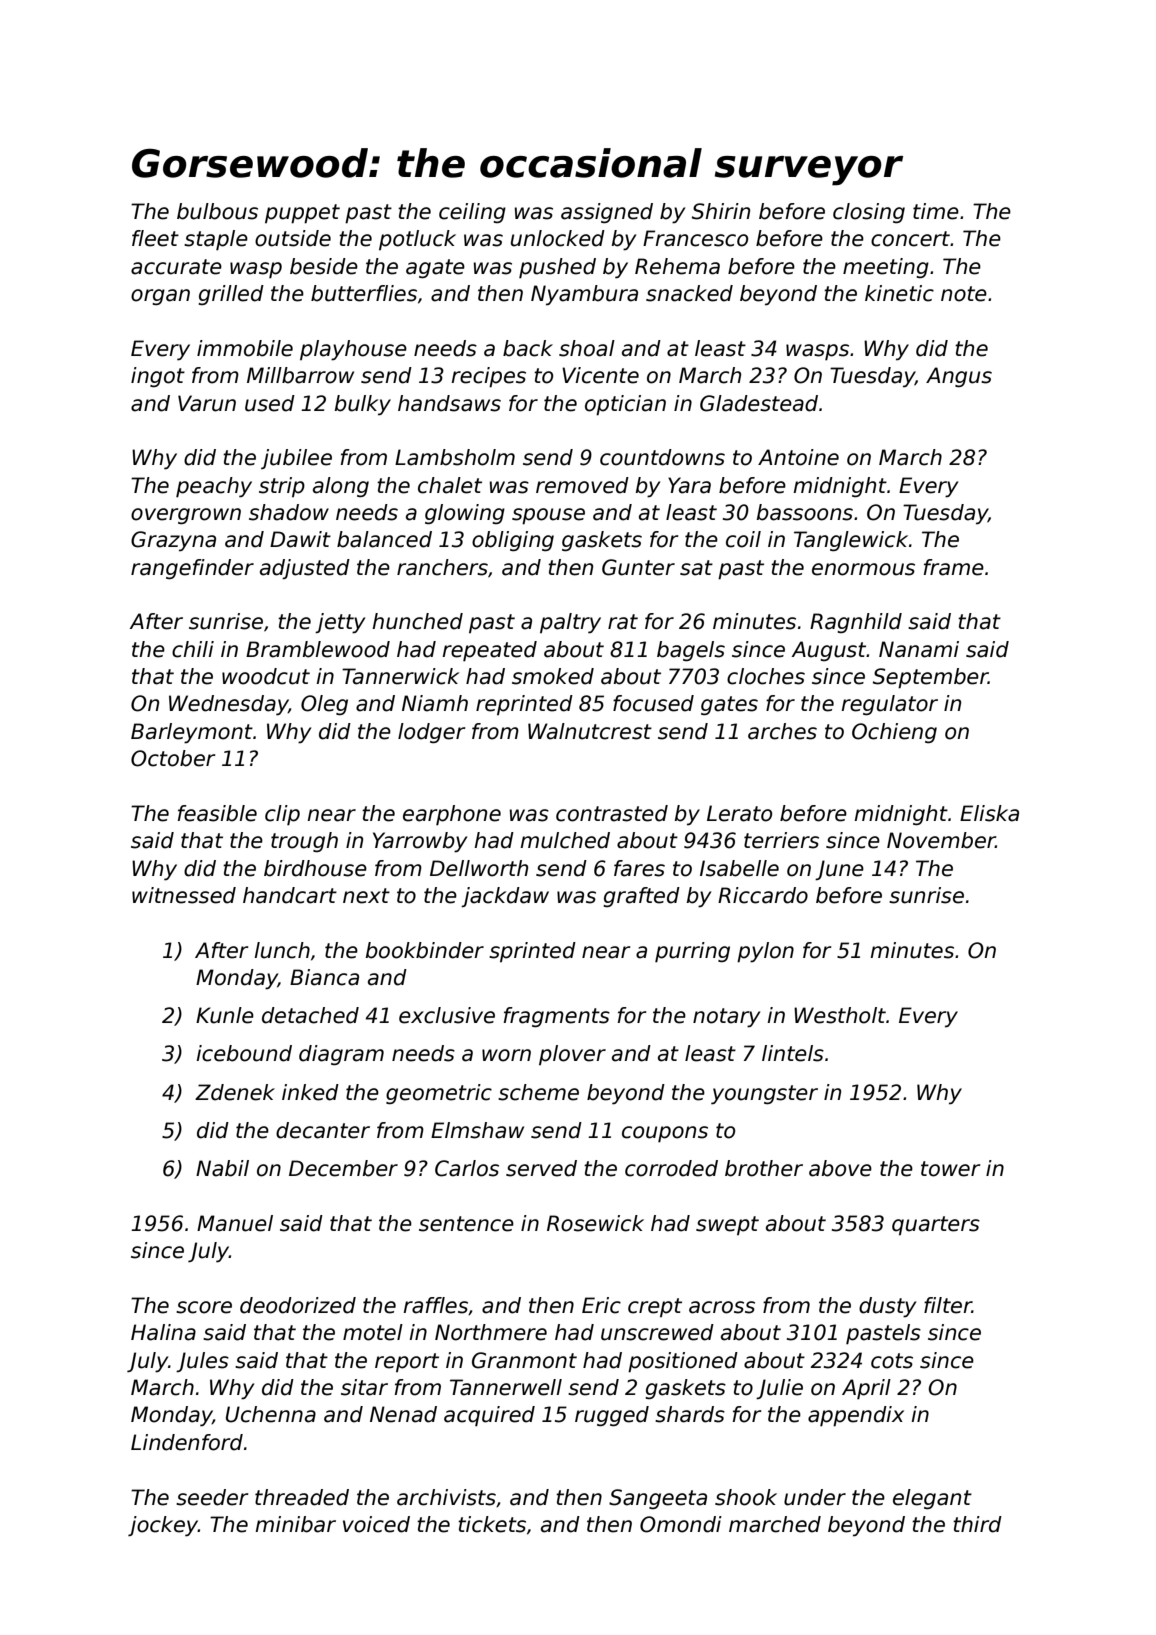 The height and width of the screenshot is (1635, 1156). I want to click on grilled, so click(231, 295).
